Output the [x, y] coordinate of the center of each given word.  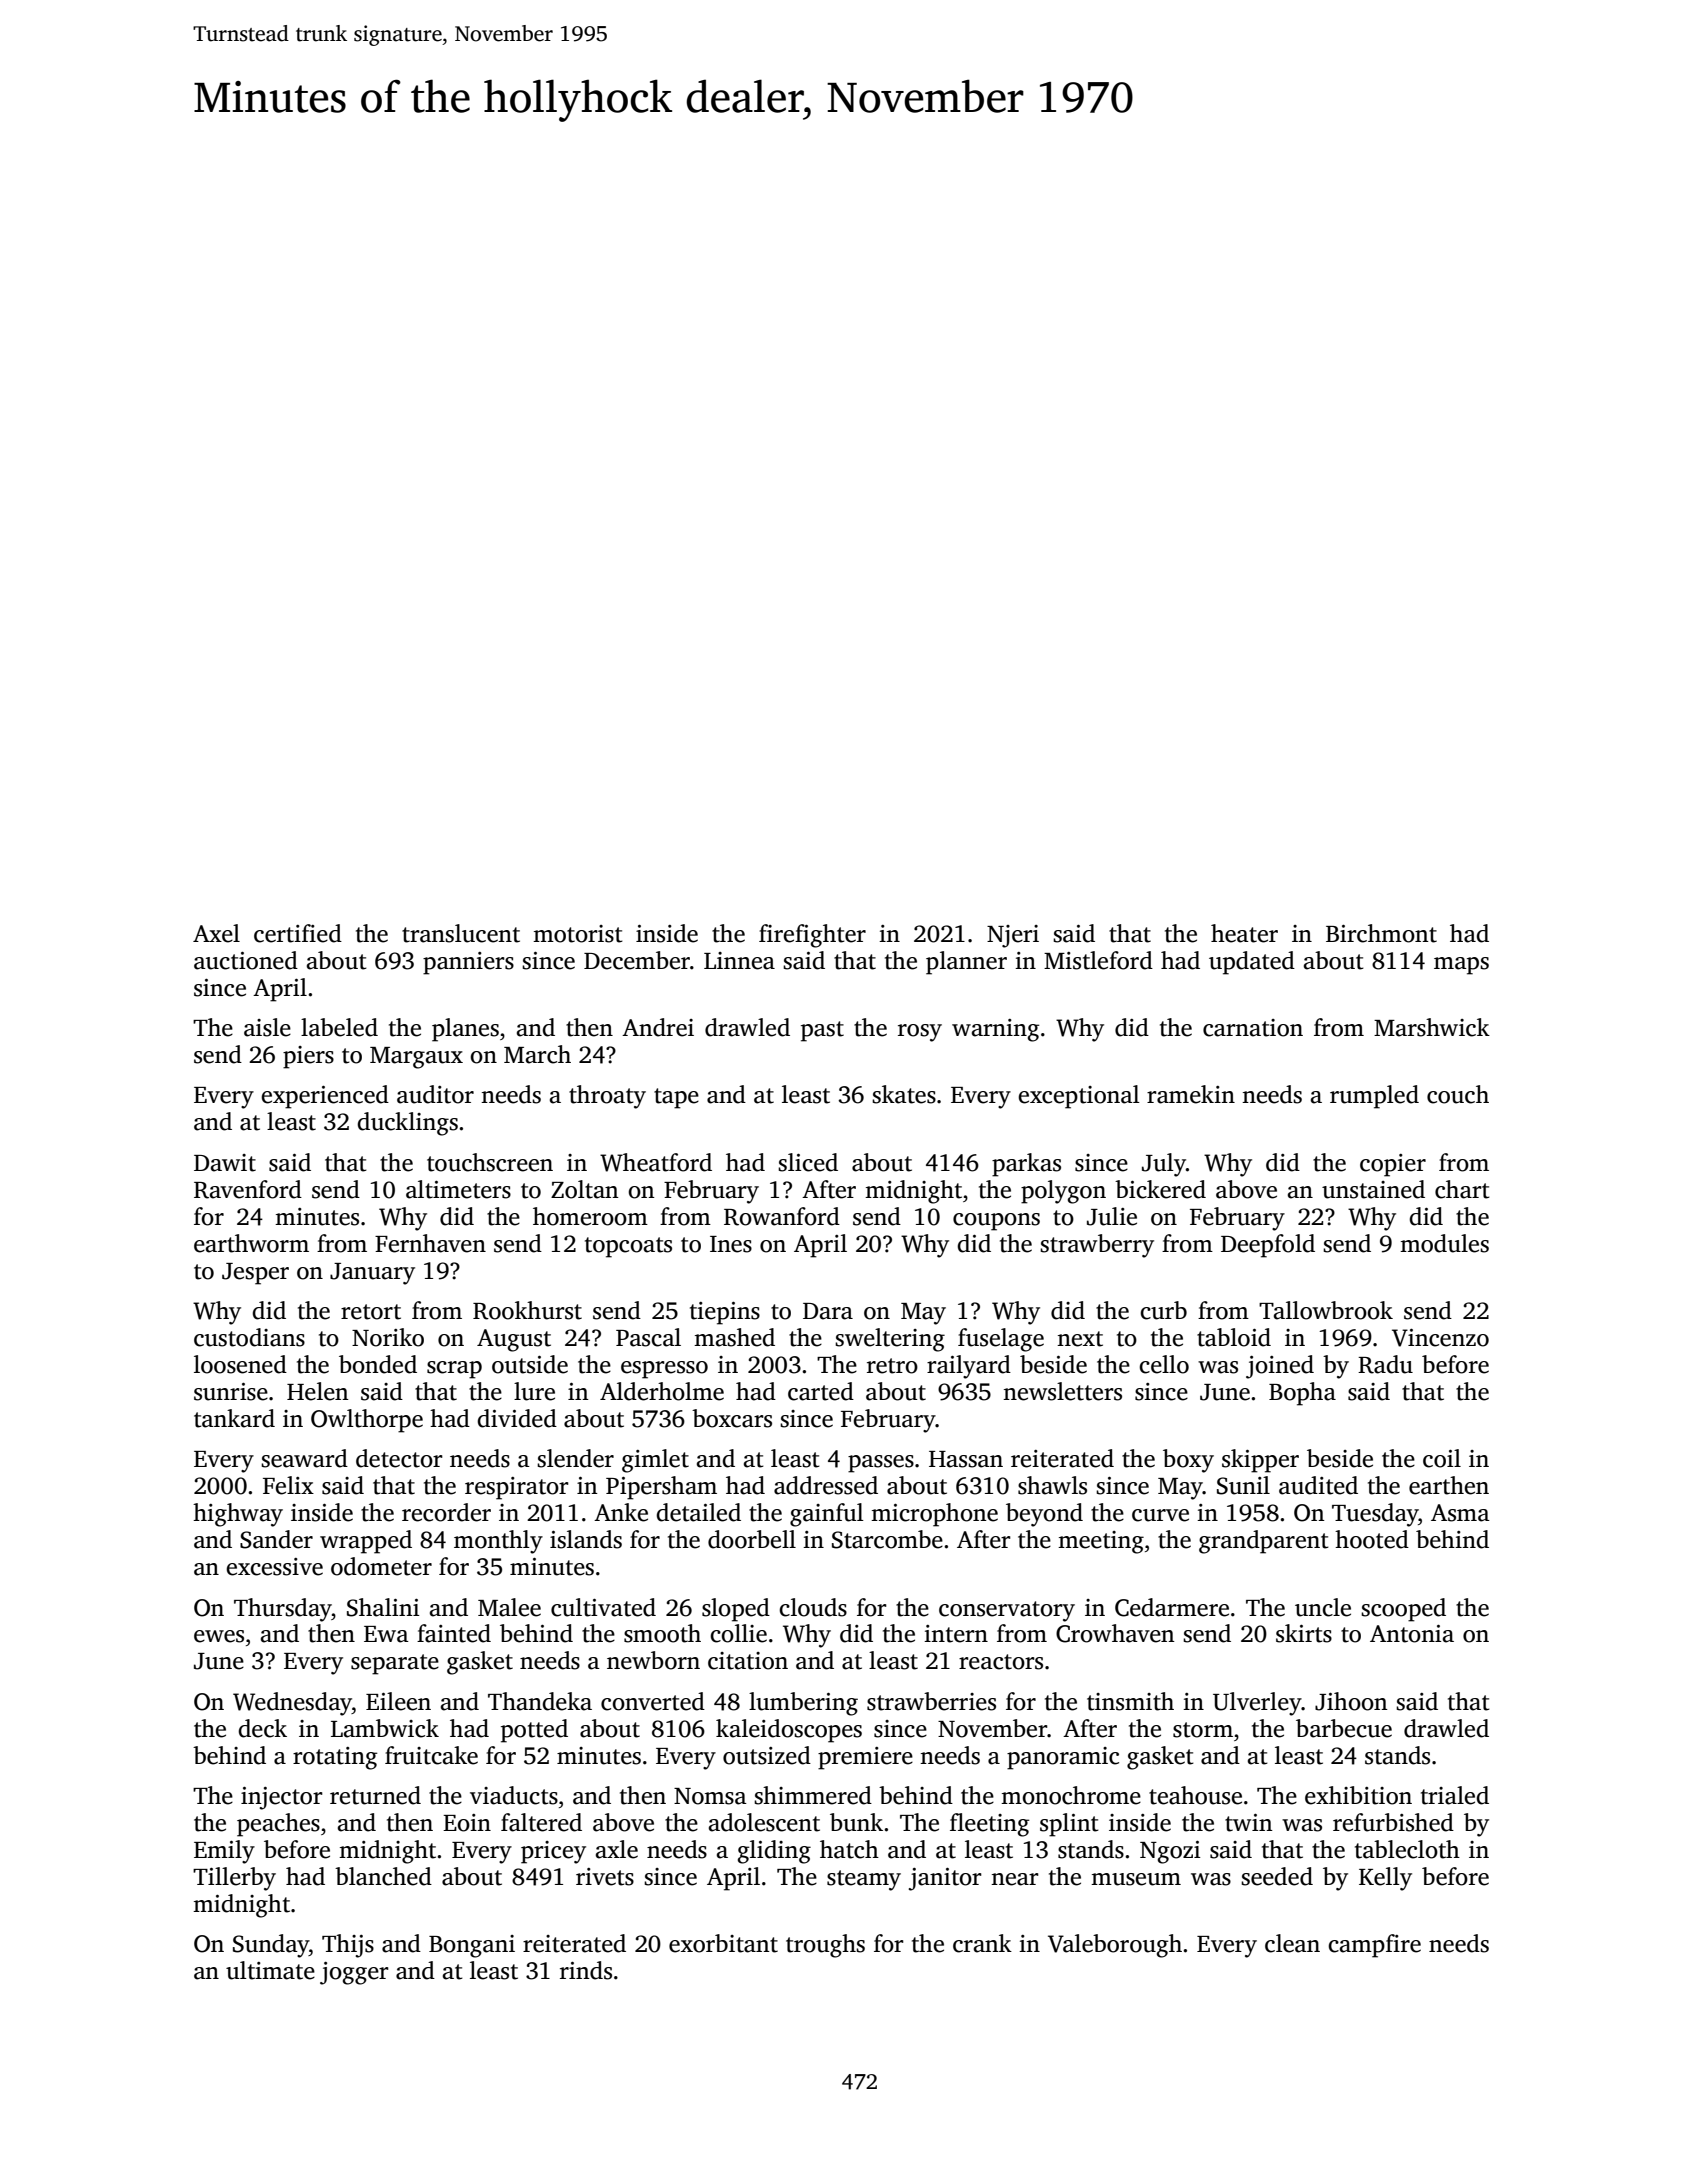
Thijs [348, 1946]
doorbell [752, 1539]
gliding [774, 1852]
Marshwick [1432, 1027]
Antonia [1412, 1634]
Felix [288, 1485]
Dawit [225, 1163]
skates [904, 1094]
